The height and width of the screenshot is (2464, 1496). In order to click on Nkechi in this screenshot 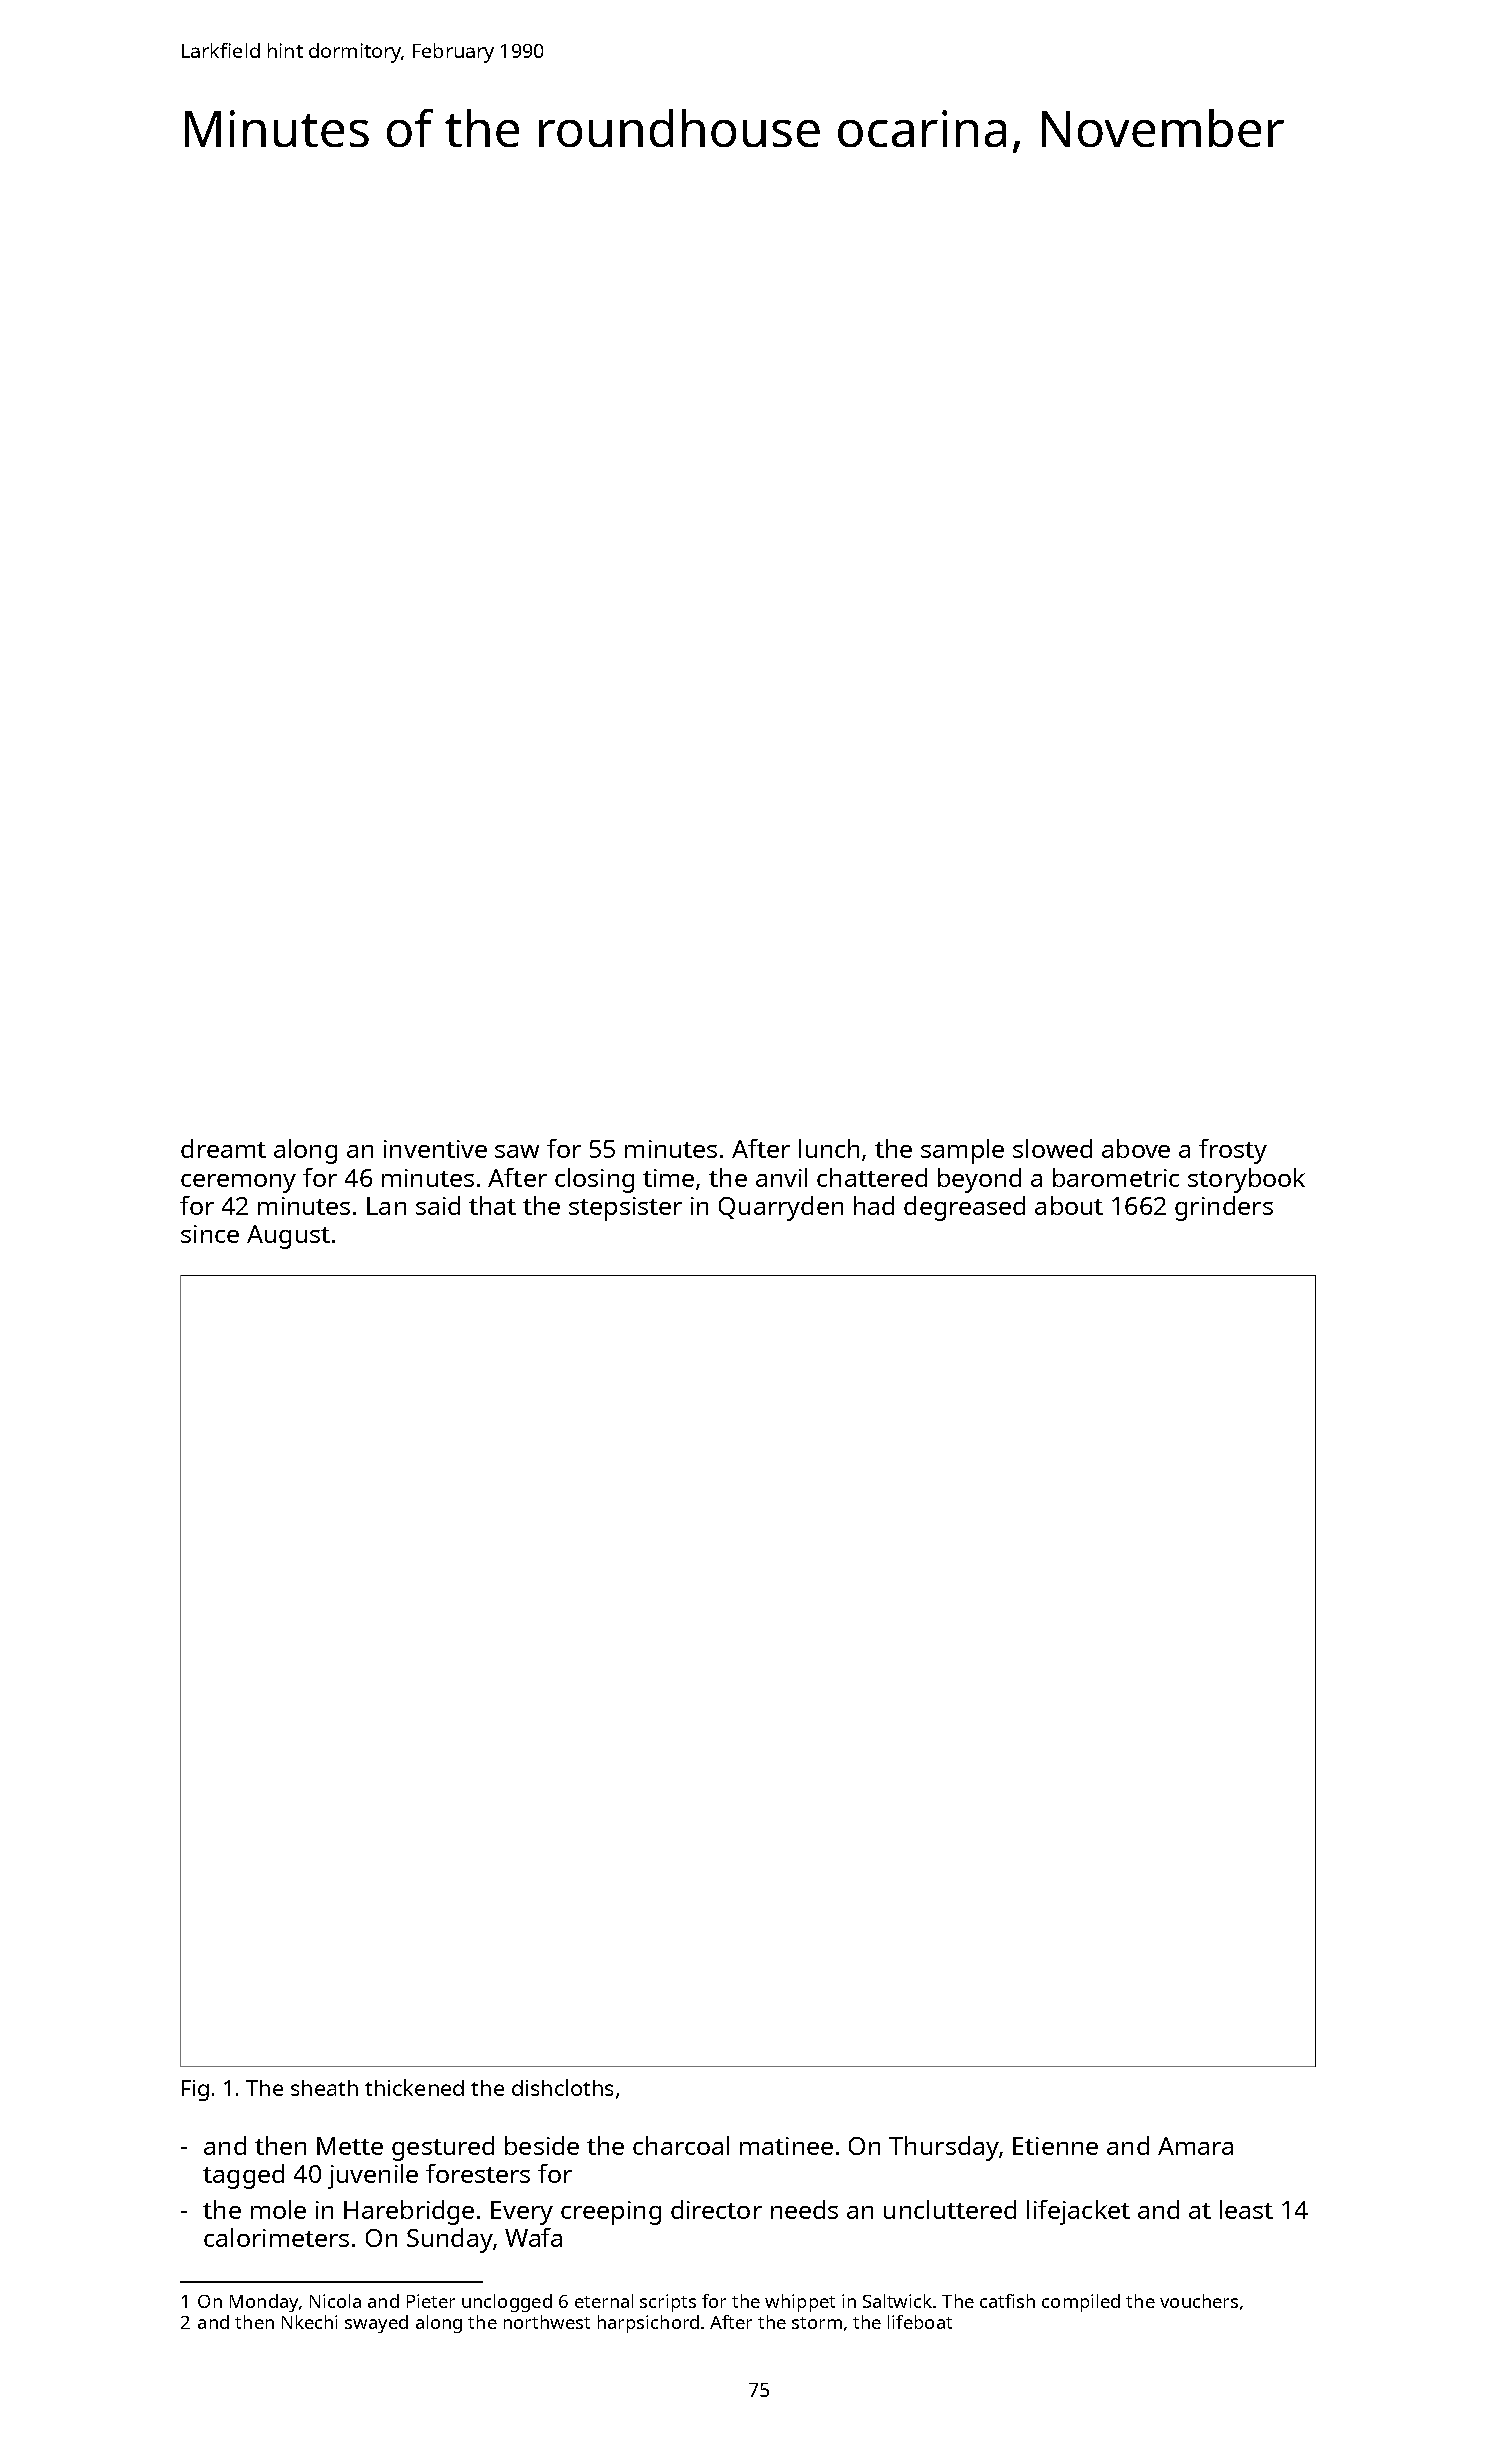, I will do `click(309, 2322)`.
